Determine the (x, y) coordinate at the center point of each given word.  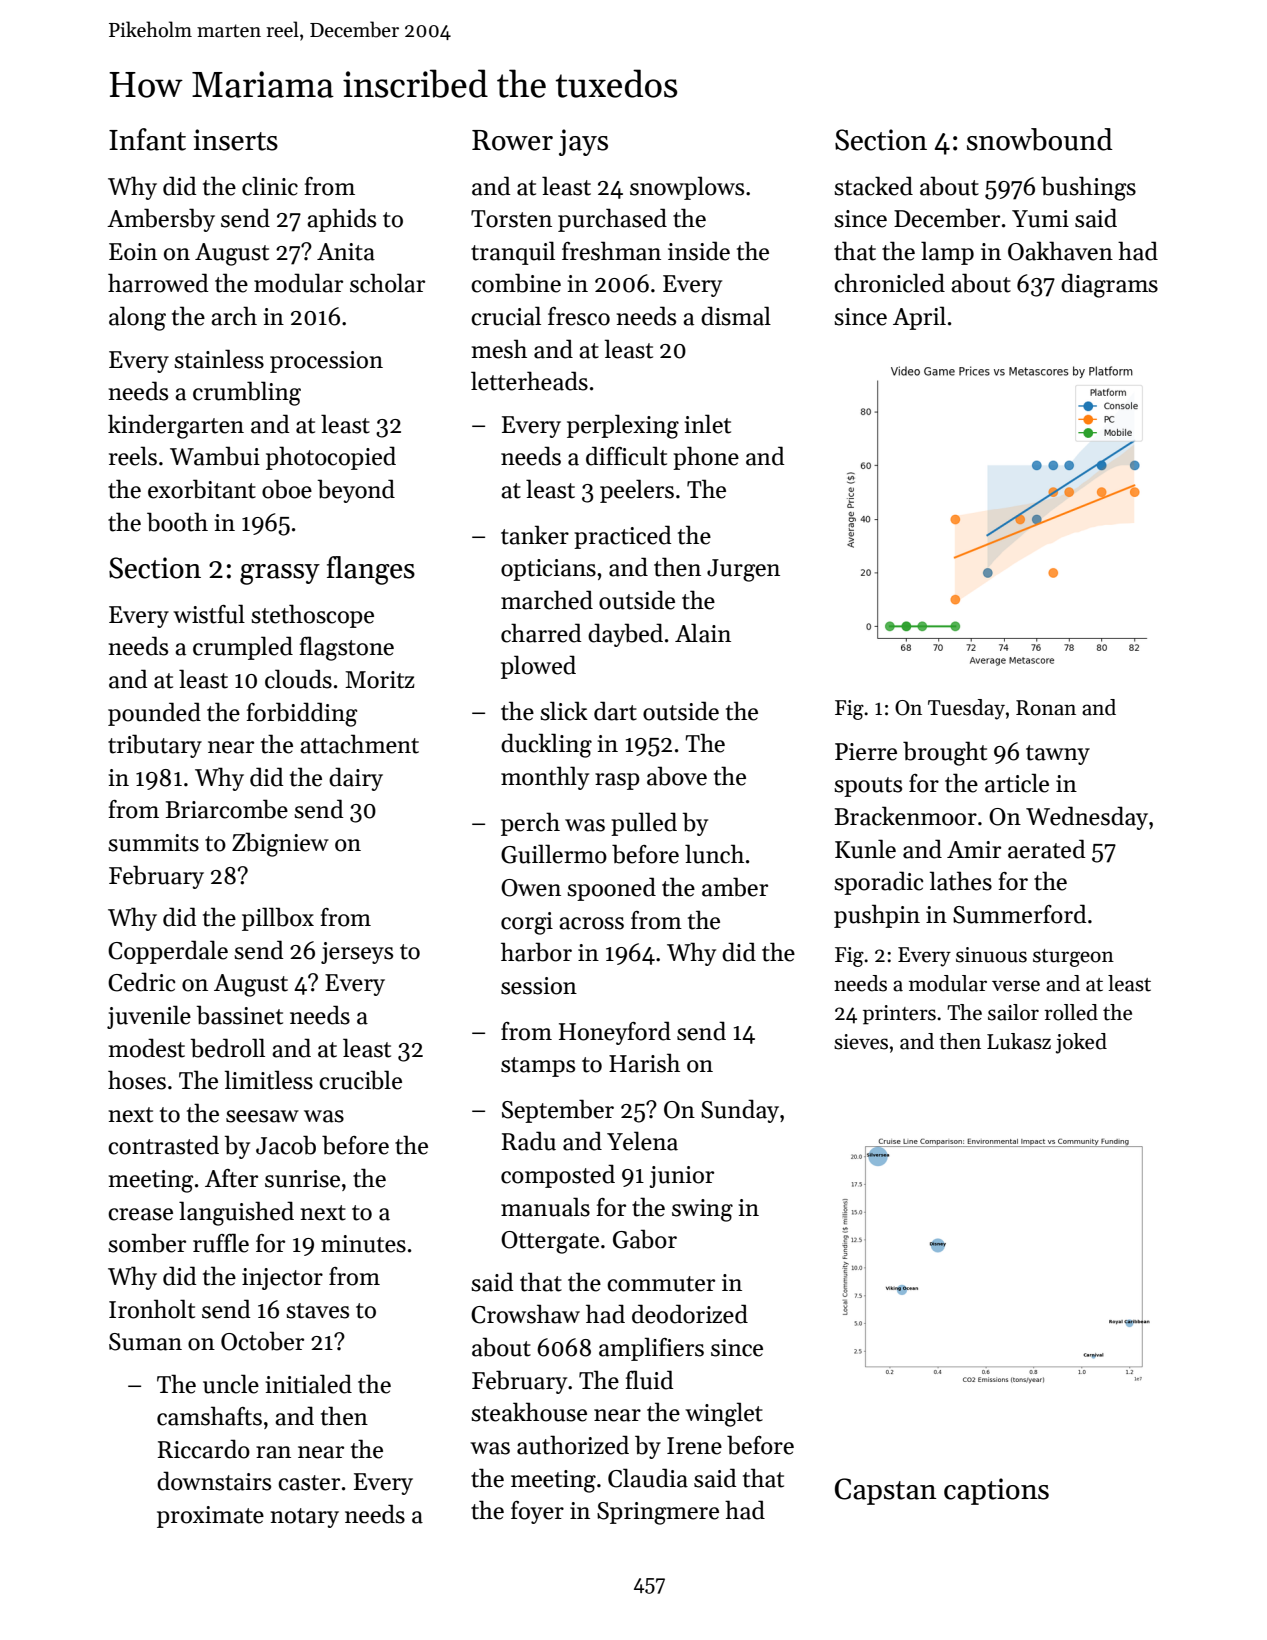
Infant (147, 139)
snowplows (687, 188)
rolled (1071, 1012)
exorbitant (202, 489)
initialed (309, 1384)
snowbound (1040, 139)
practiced (622, 537)
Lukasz (1019, 1041)
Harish (644, 1063)
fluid (649, 1380)
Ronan (1046, 708)
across (591, 923)
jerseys (357, 953)
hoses (137, 1080)
